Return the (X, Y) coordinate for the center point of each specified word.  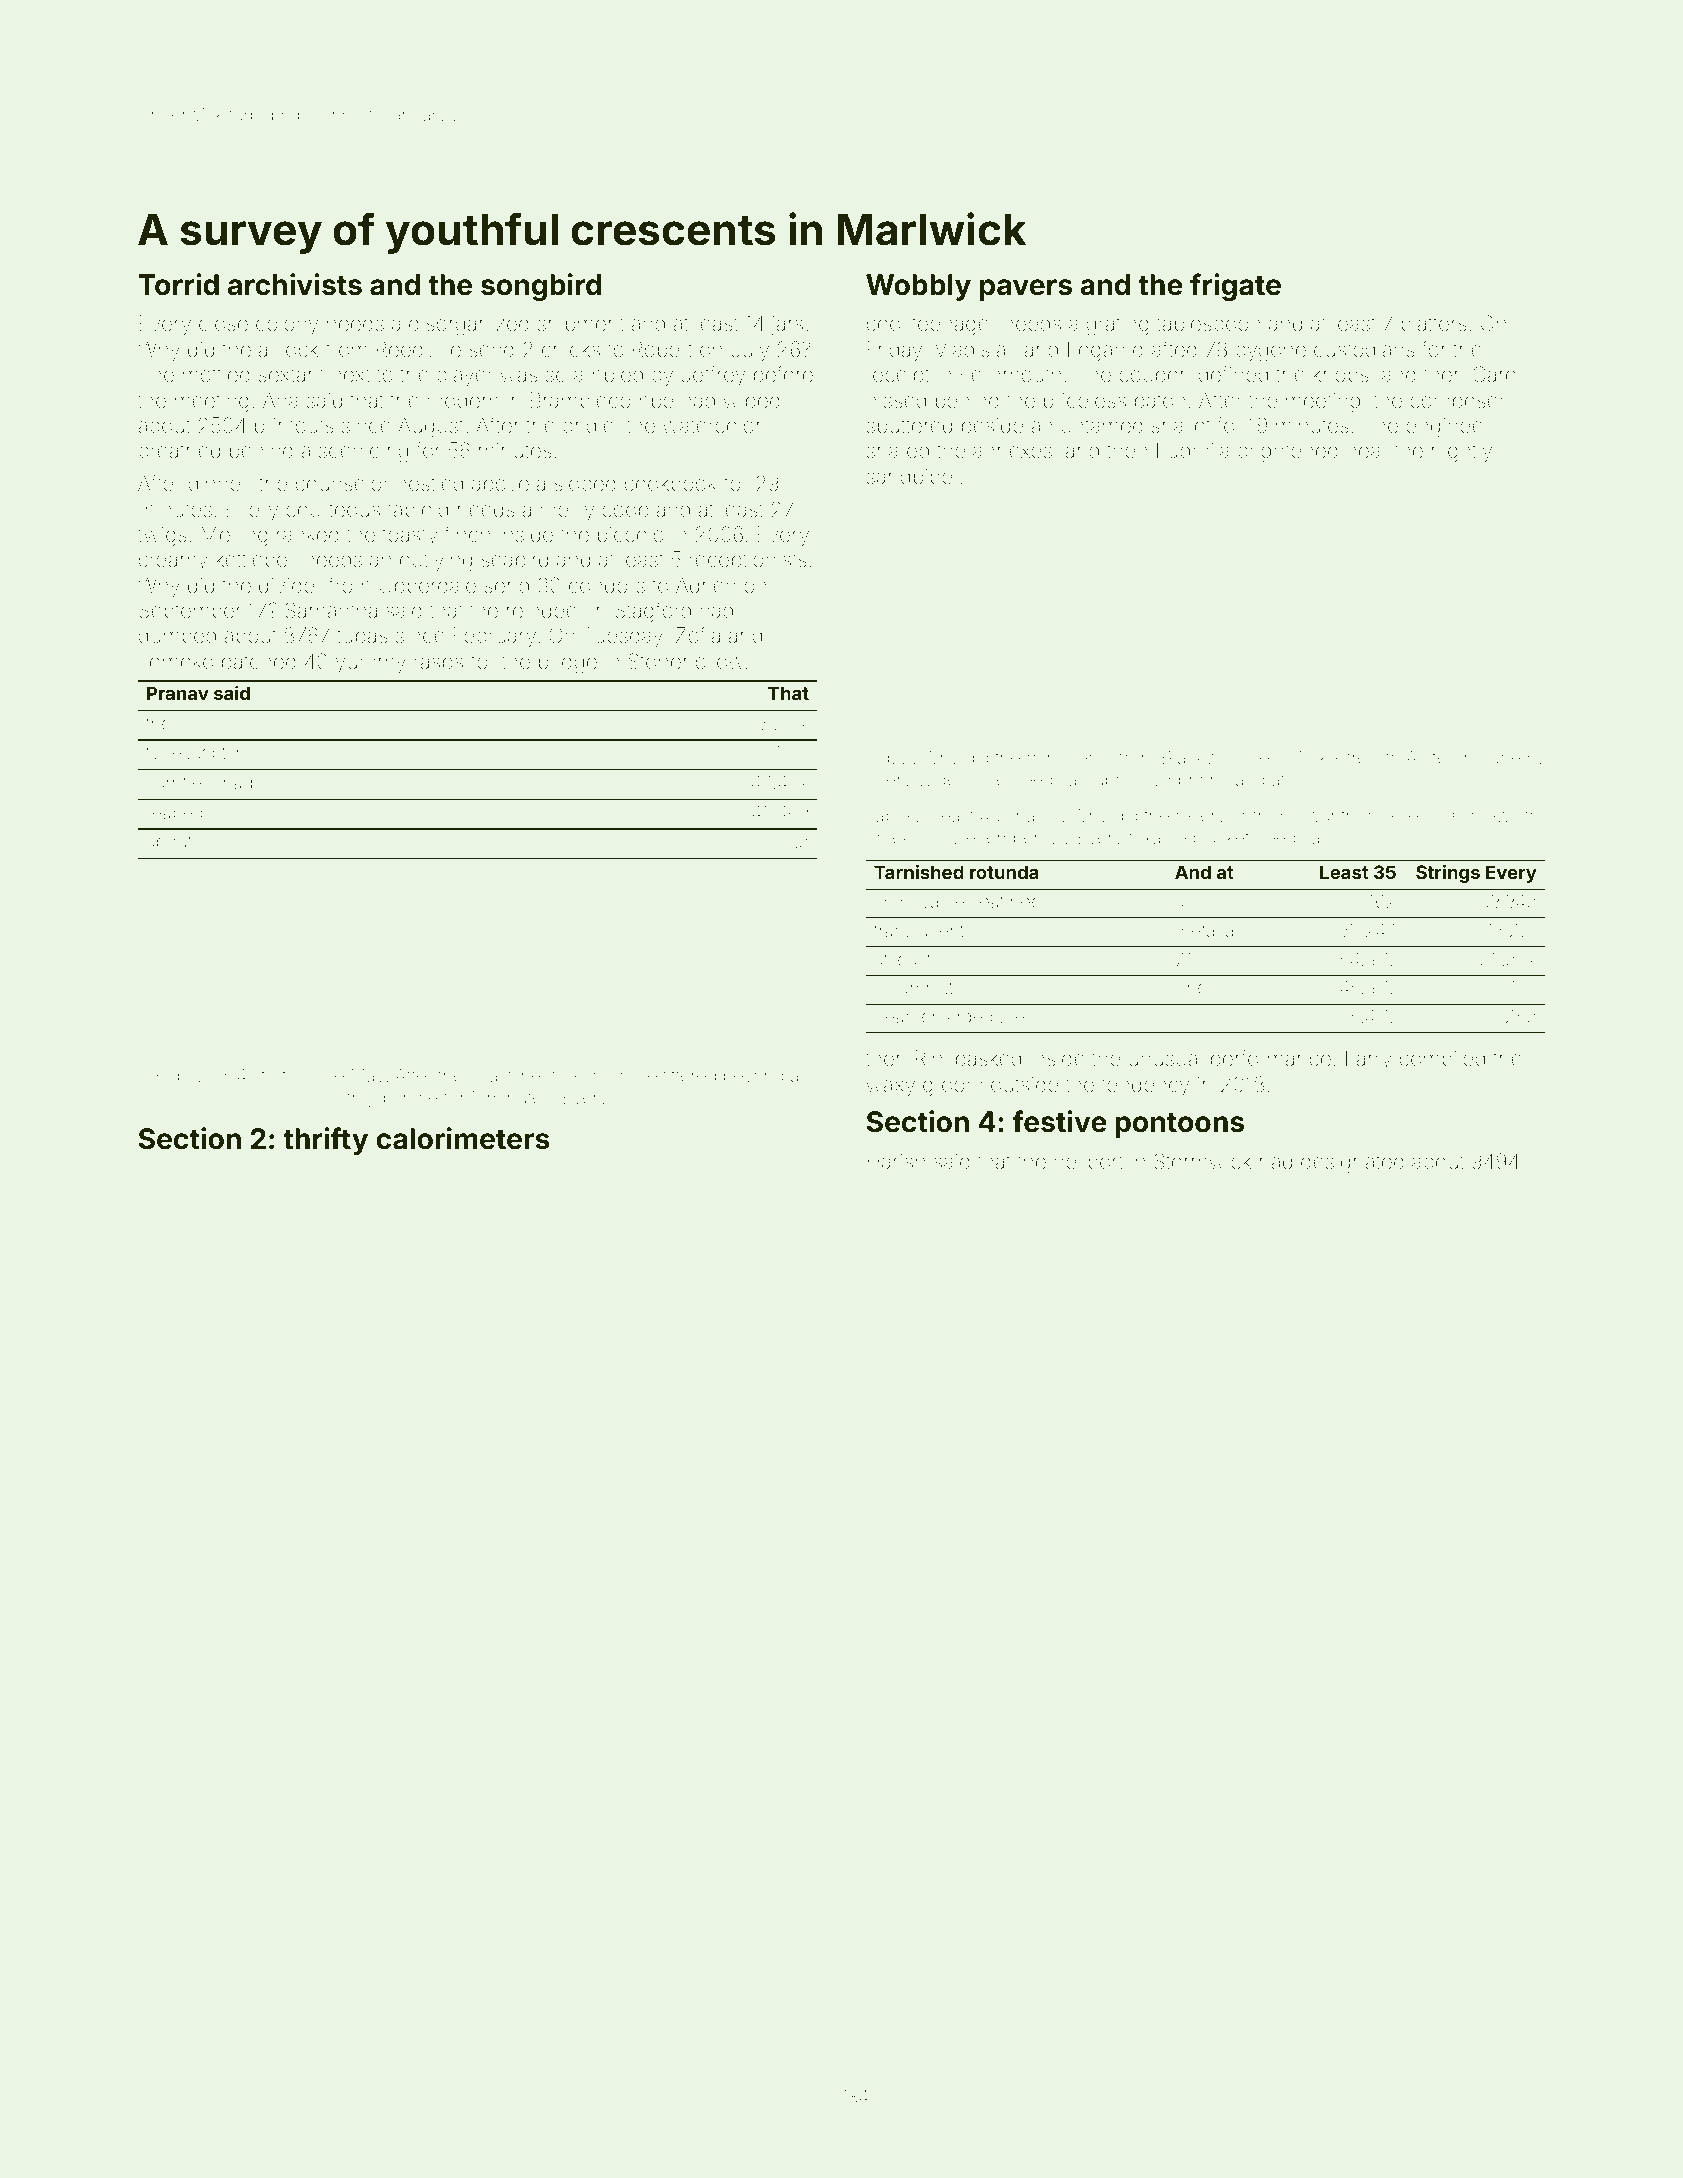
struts (274, 1077)
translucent (919, 930)
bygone (1271, 352)
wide (937, 779)
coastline (504, 1075)
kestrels (1350, 757)
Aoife (1426, 757)
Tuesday (623, 637)
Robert (662, 349)
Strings (1448, 874)
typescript (186, 754)
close (223, 323)
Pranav (178, 693)
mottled (216, 374)
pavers (1026, 290)
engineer (1448, 428)
